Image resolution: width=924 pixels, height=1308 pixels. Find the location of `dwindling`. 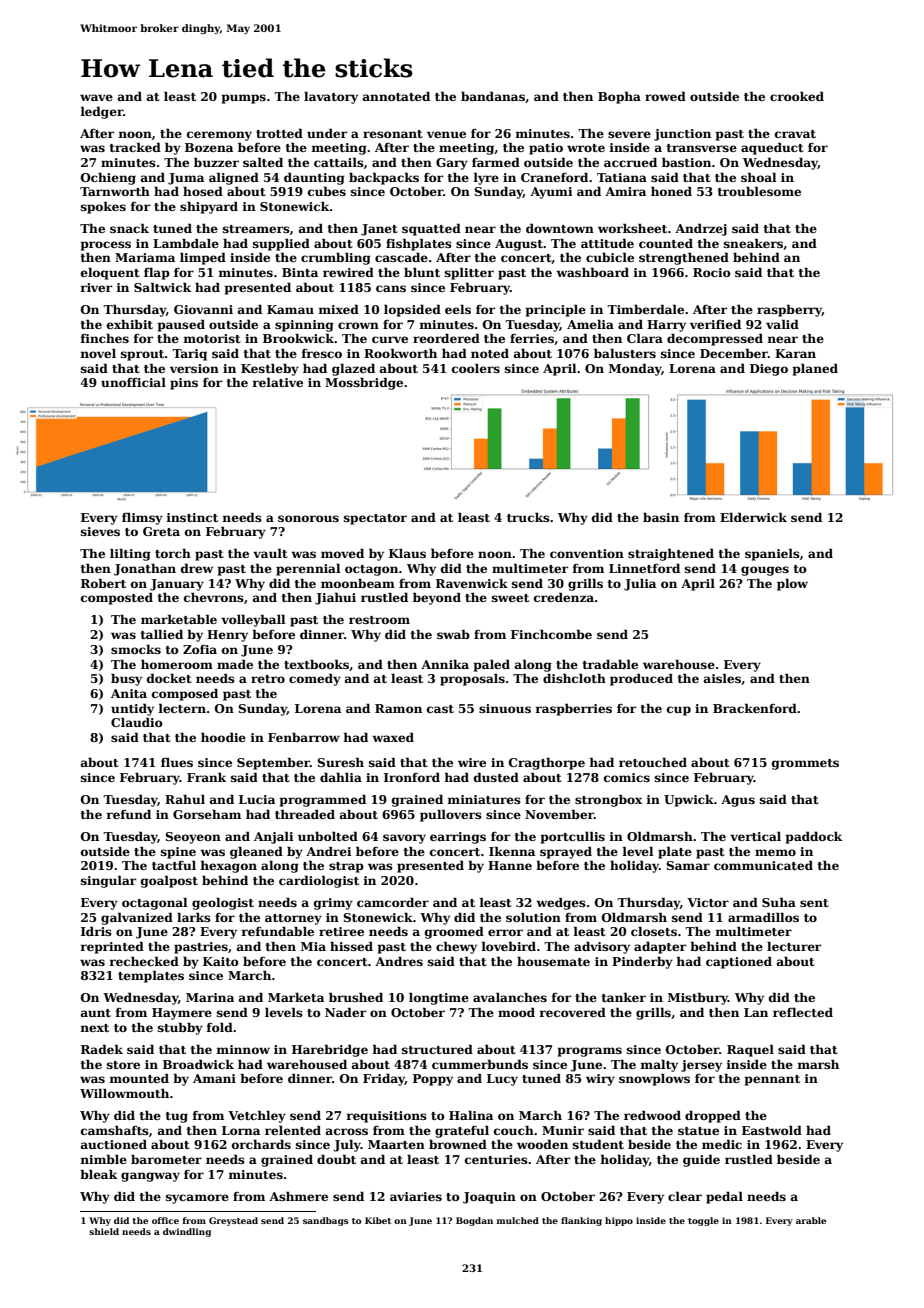

dwindling is located at coordinates (187, 1232).
